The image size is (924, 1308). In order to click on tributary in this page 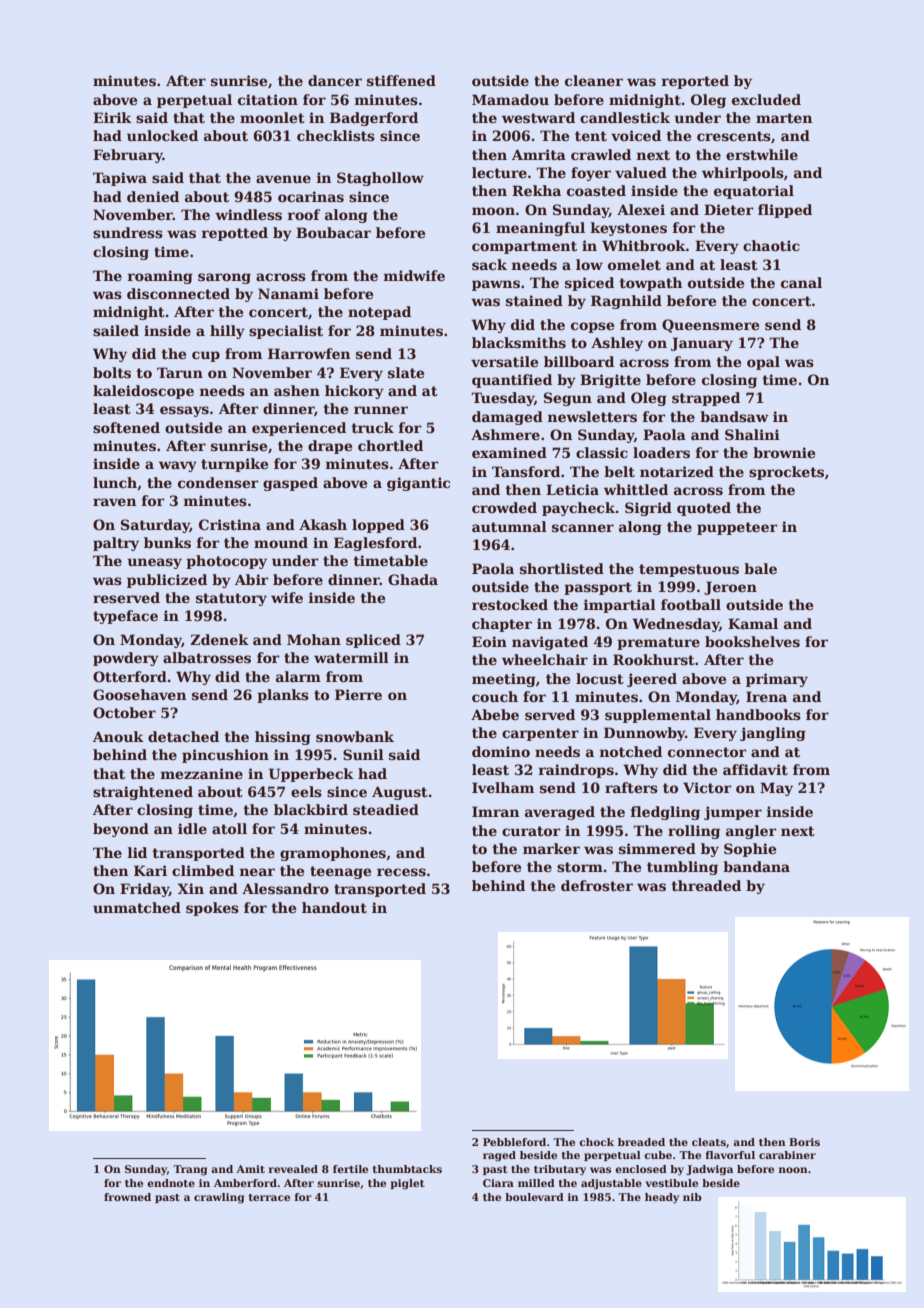, I will do `click(560, 1170)`.
